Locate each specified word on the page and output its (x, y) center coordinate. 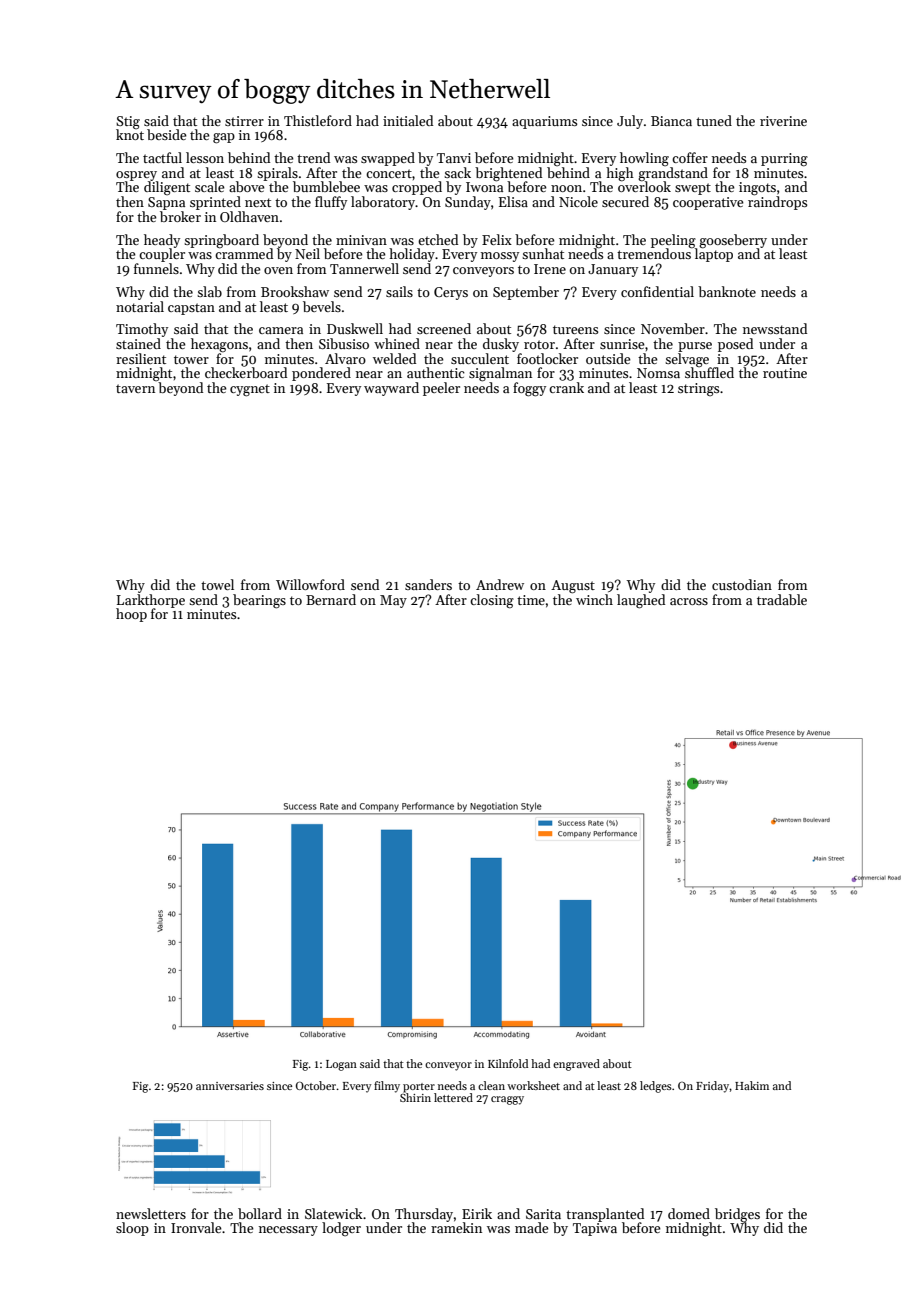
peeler (441, 389)
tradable (782, 599)
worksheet (533, 1085)
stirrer (244, 121)
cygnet (250, 390)
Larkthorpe (151, 601)
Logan (341, 1065)
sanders (428, 584)
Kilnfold (508, 1063)
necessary (288, 1231)
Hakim (752, 1085)
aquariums (544, 122)
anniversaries (230, 1086)
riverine (783, 121)
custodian (742, 584)
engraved (576, 1065)
